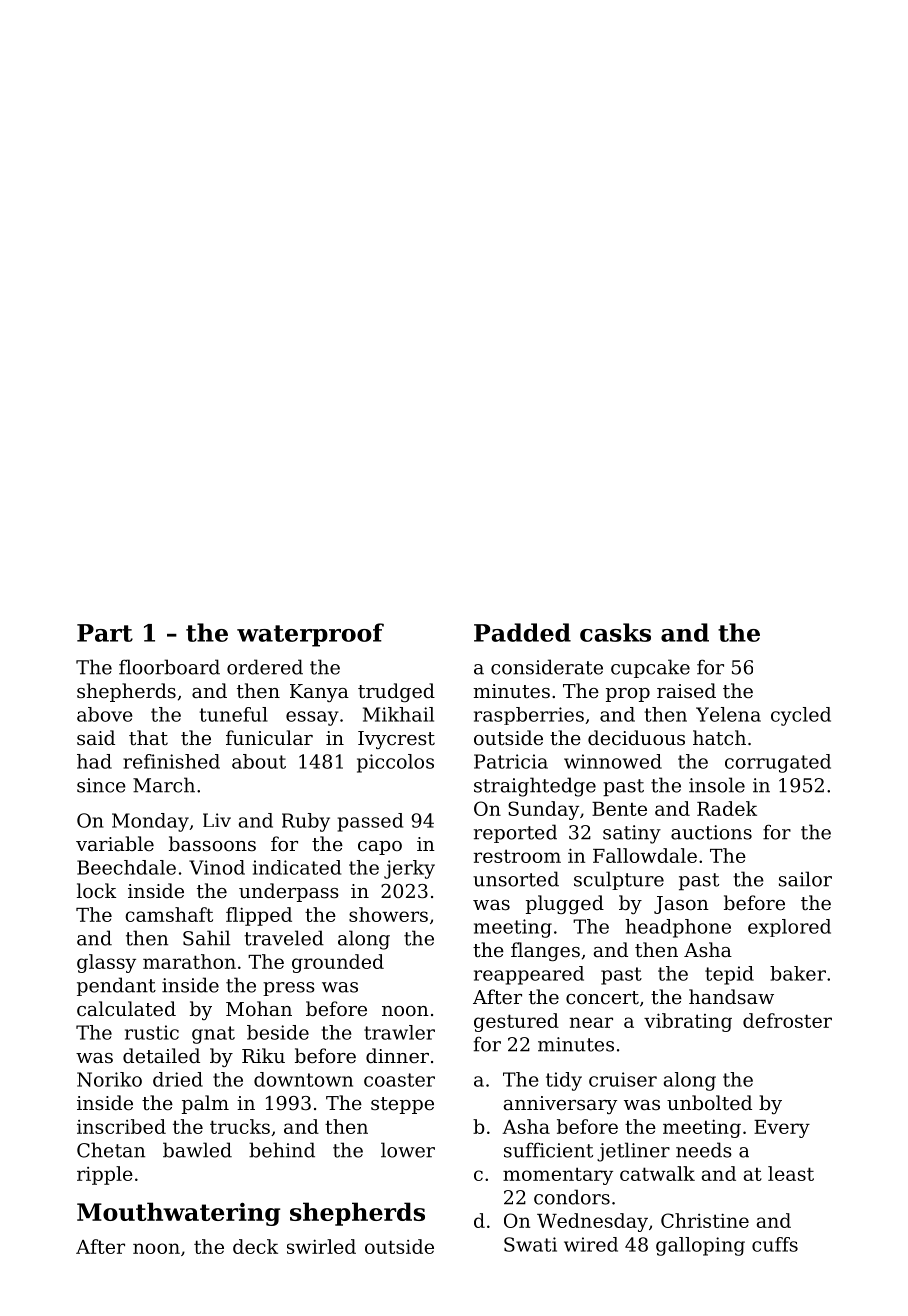 This screenshot has height=1316, width=908. What do you see at coordinates (615, 632) in the screenshot?
I see `casks` at bounding box center [615, 632].
